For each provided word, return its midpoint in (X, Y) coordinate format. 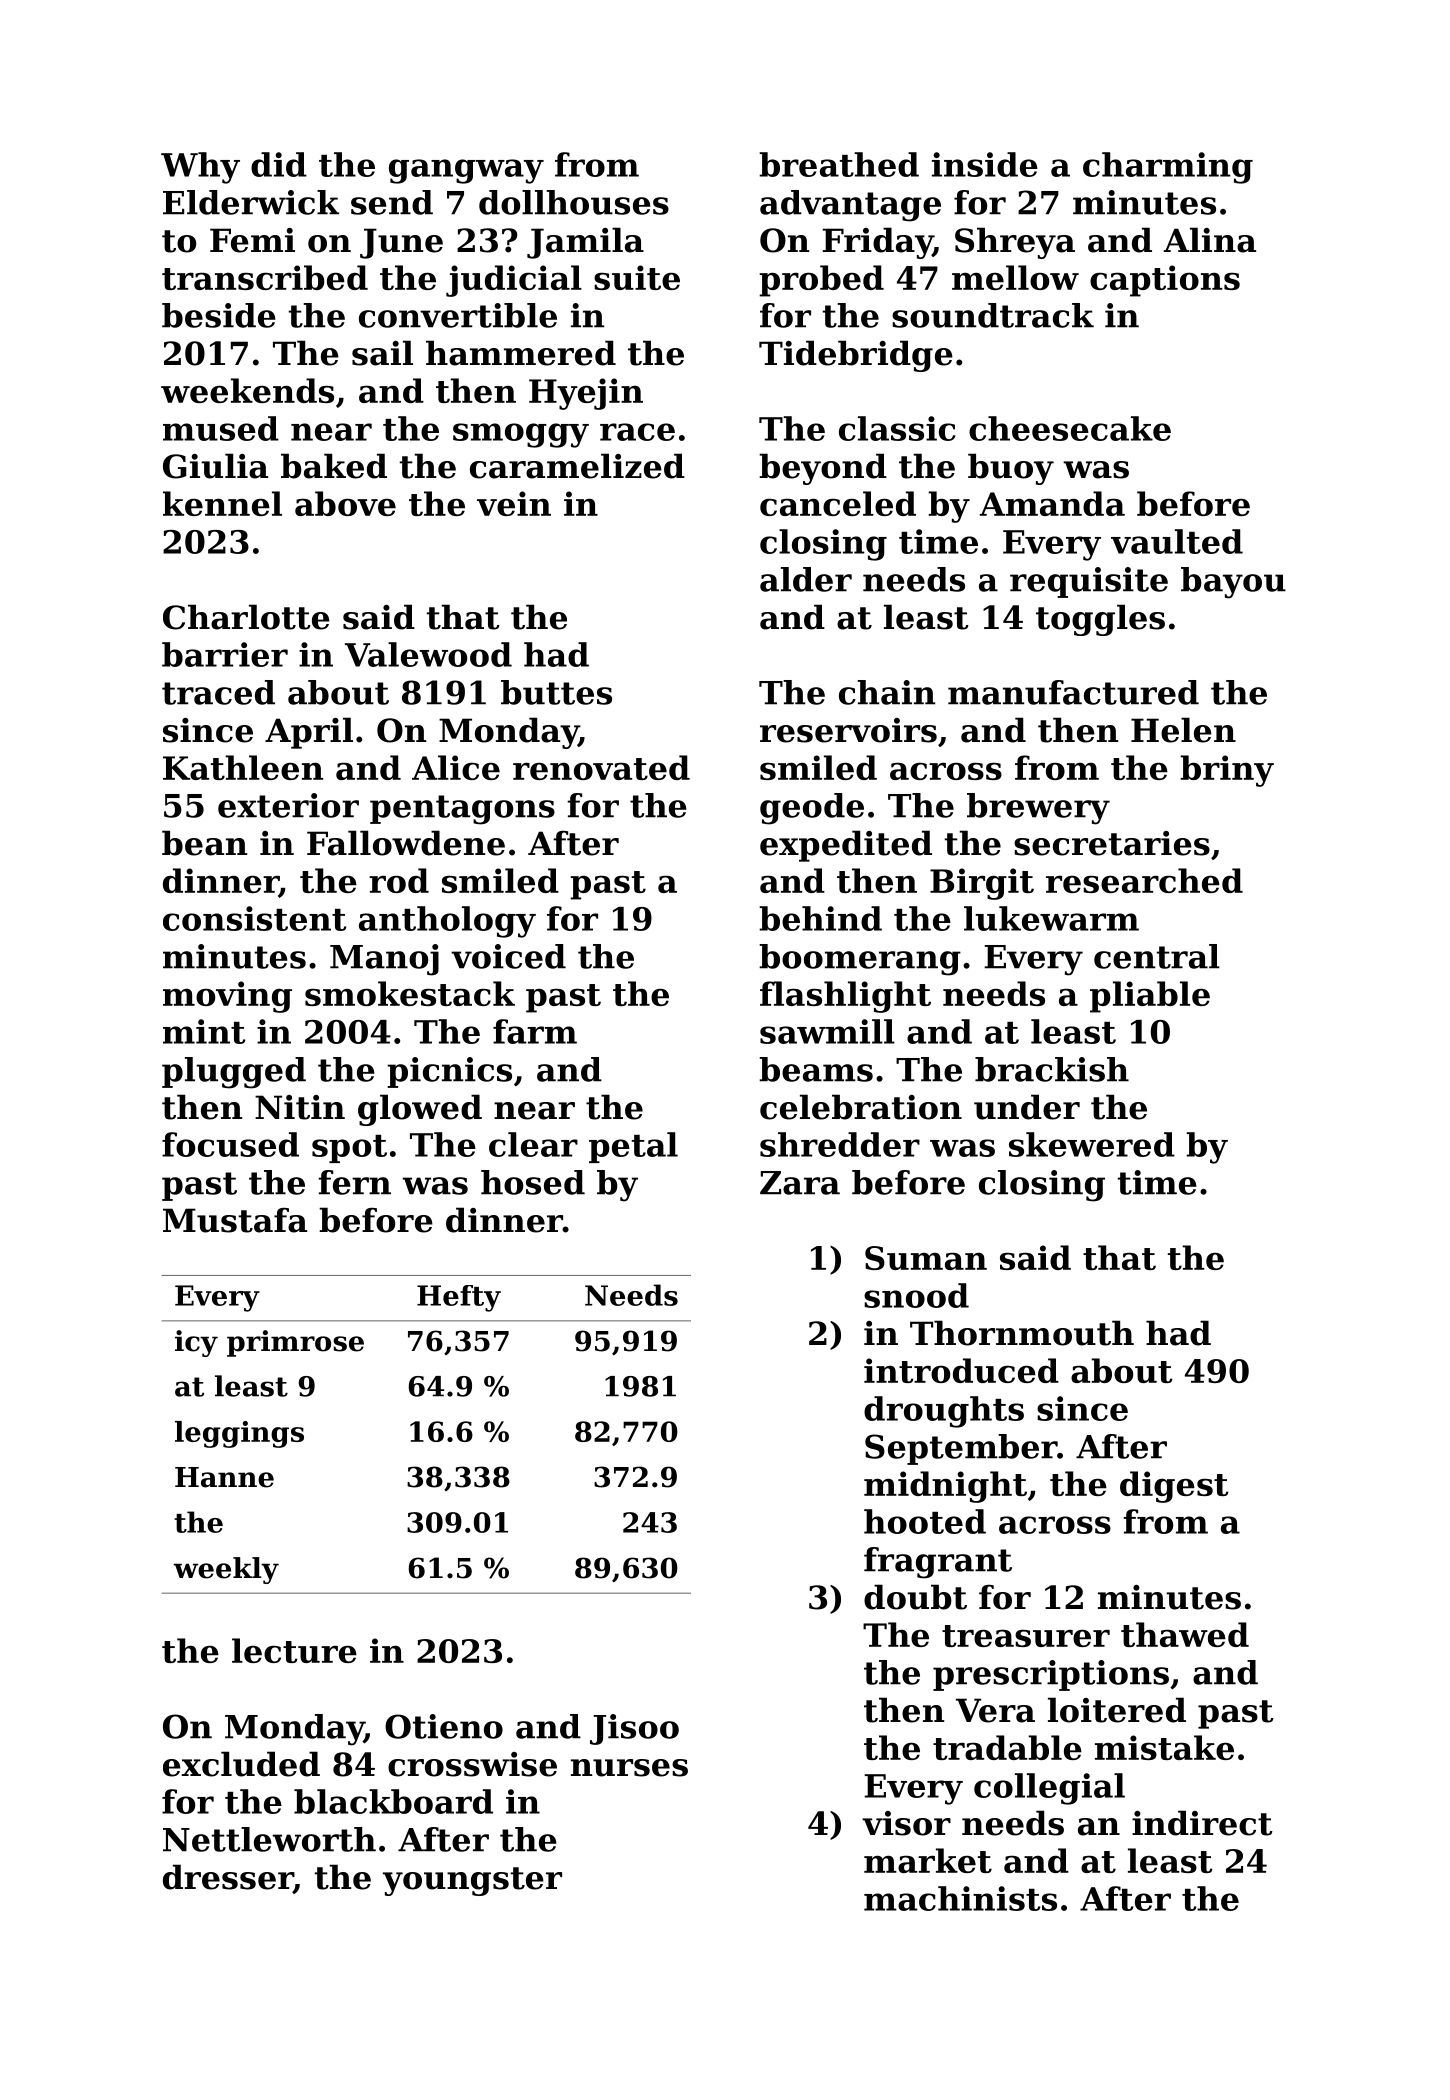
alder (806, 579)
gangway (466, 171)
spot (349, 1149)
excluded (241, 1764)
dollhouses (574, 202)
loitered (1117, 1710)
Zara (800, 1183)
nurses (629, 1768)
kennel (222, 503)
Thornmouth (1022, 1333)
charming (1168, 168)
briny (1227, 771)
